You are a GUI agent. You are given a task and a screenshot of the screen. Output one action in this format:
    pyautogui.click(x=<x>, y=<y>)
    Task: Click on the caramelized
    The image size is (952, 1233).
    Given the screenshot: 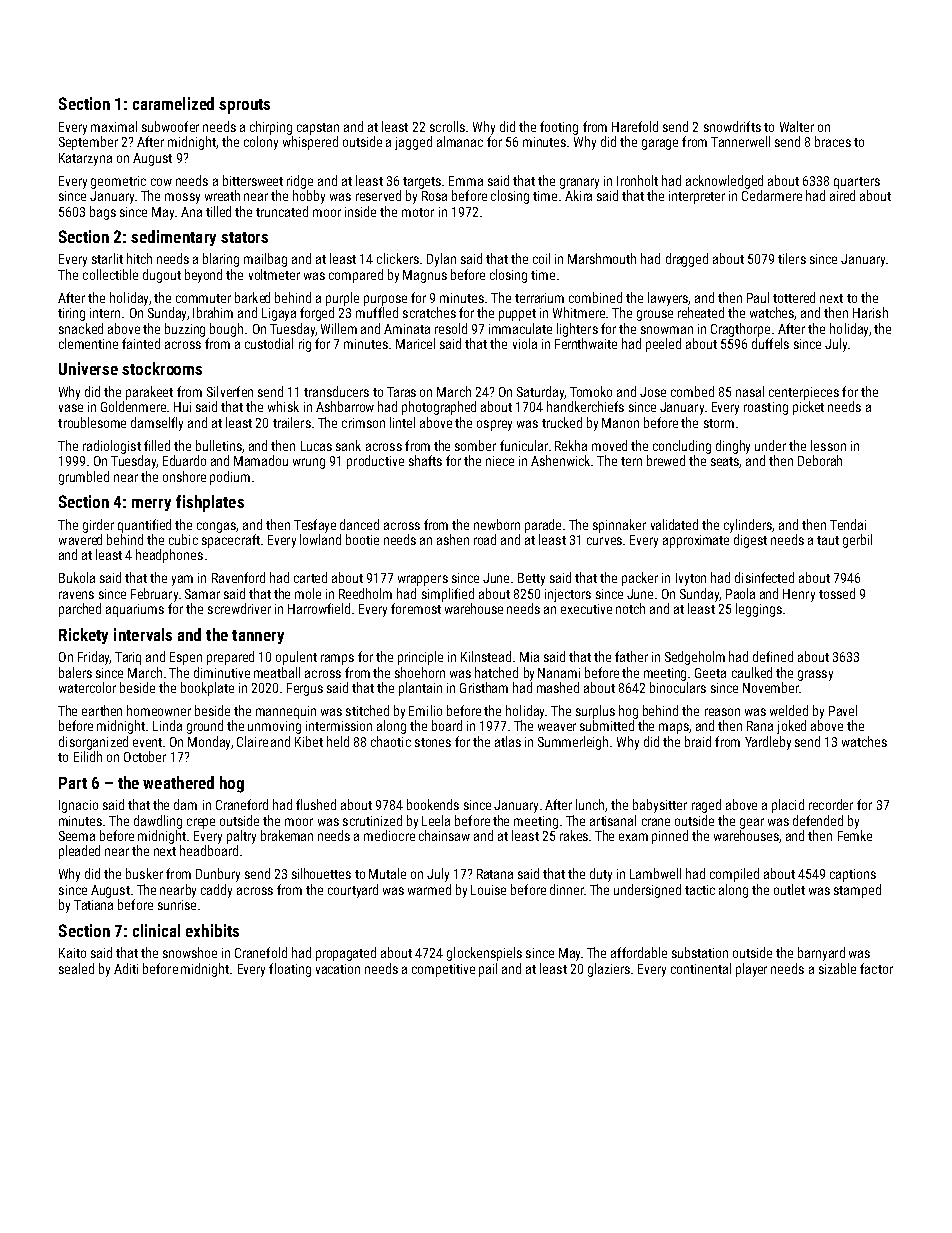 What is the action you would take?
    pyautogui.click(x=173, y=103)
